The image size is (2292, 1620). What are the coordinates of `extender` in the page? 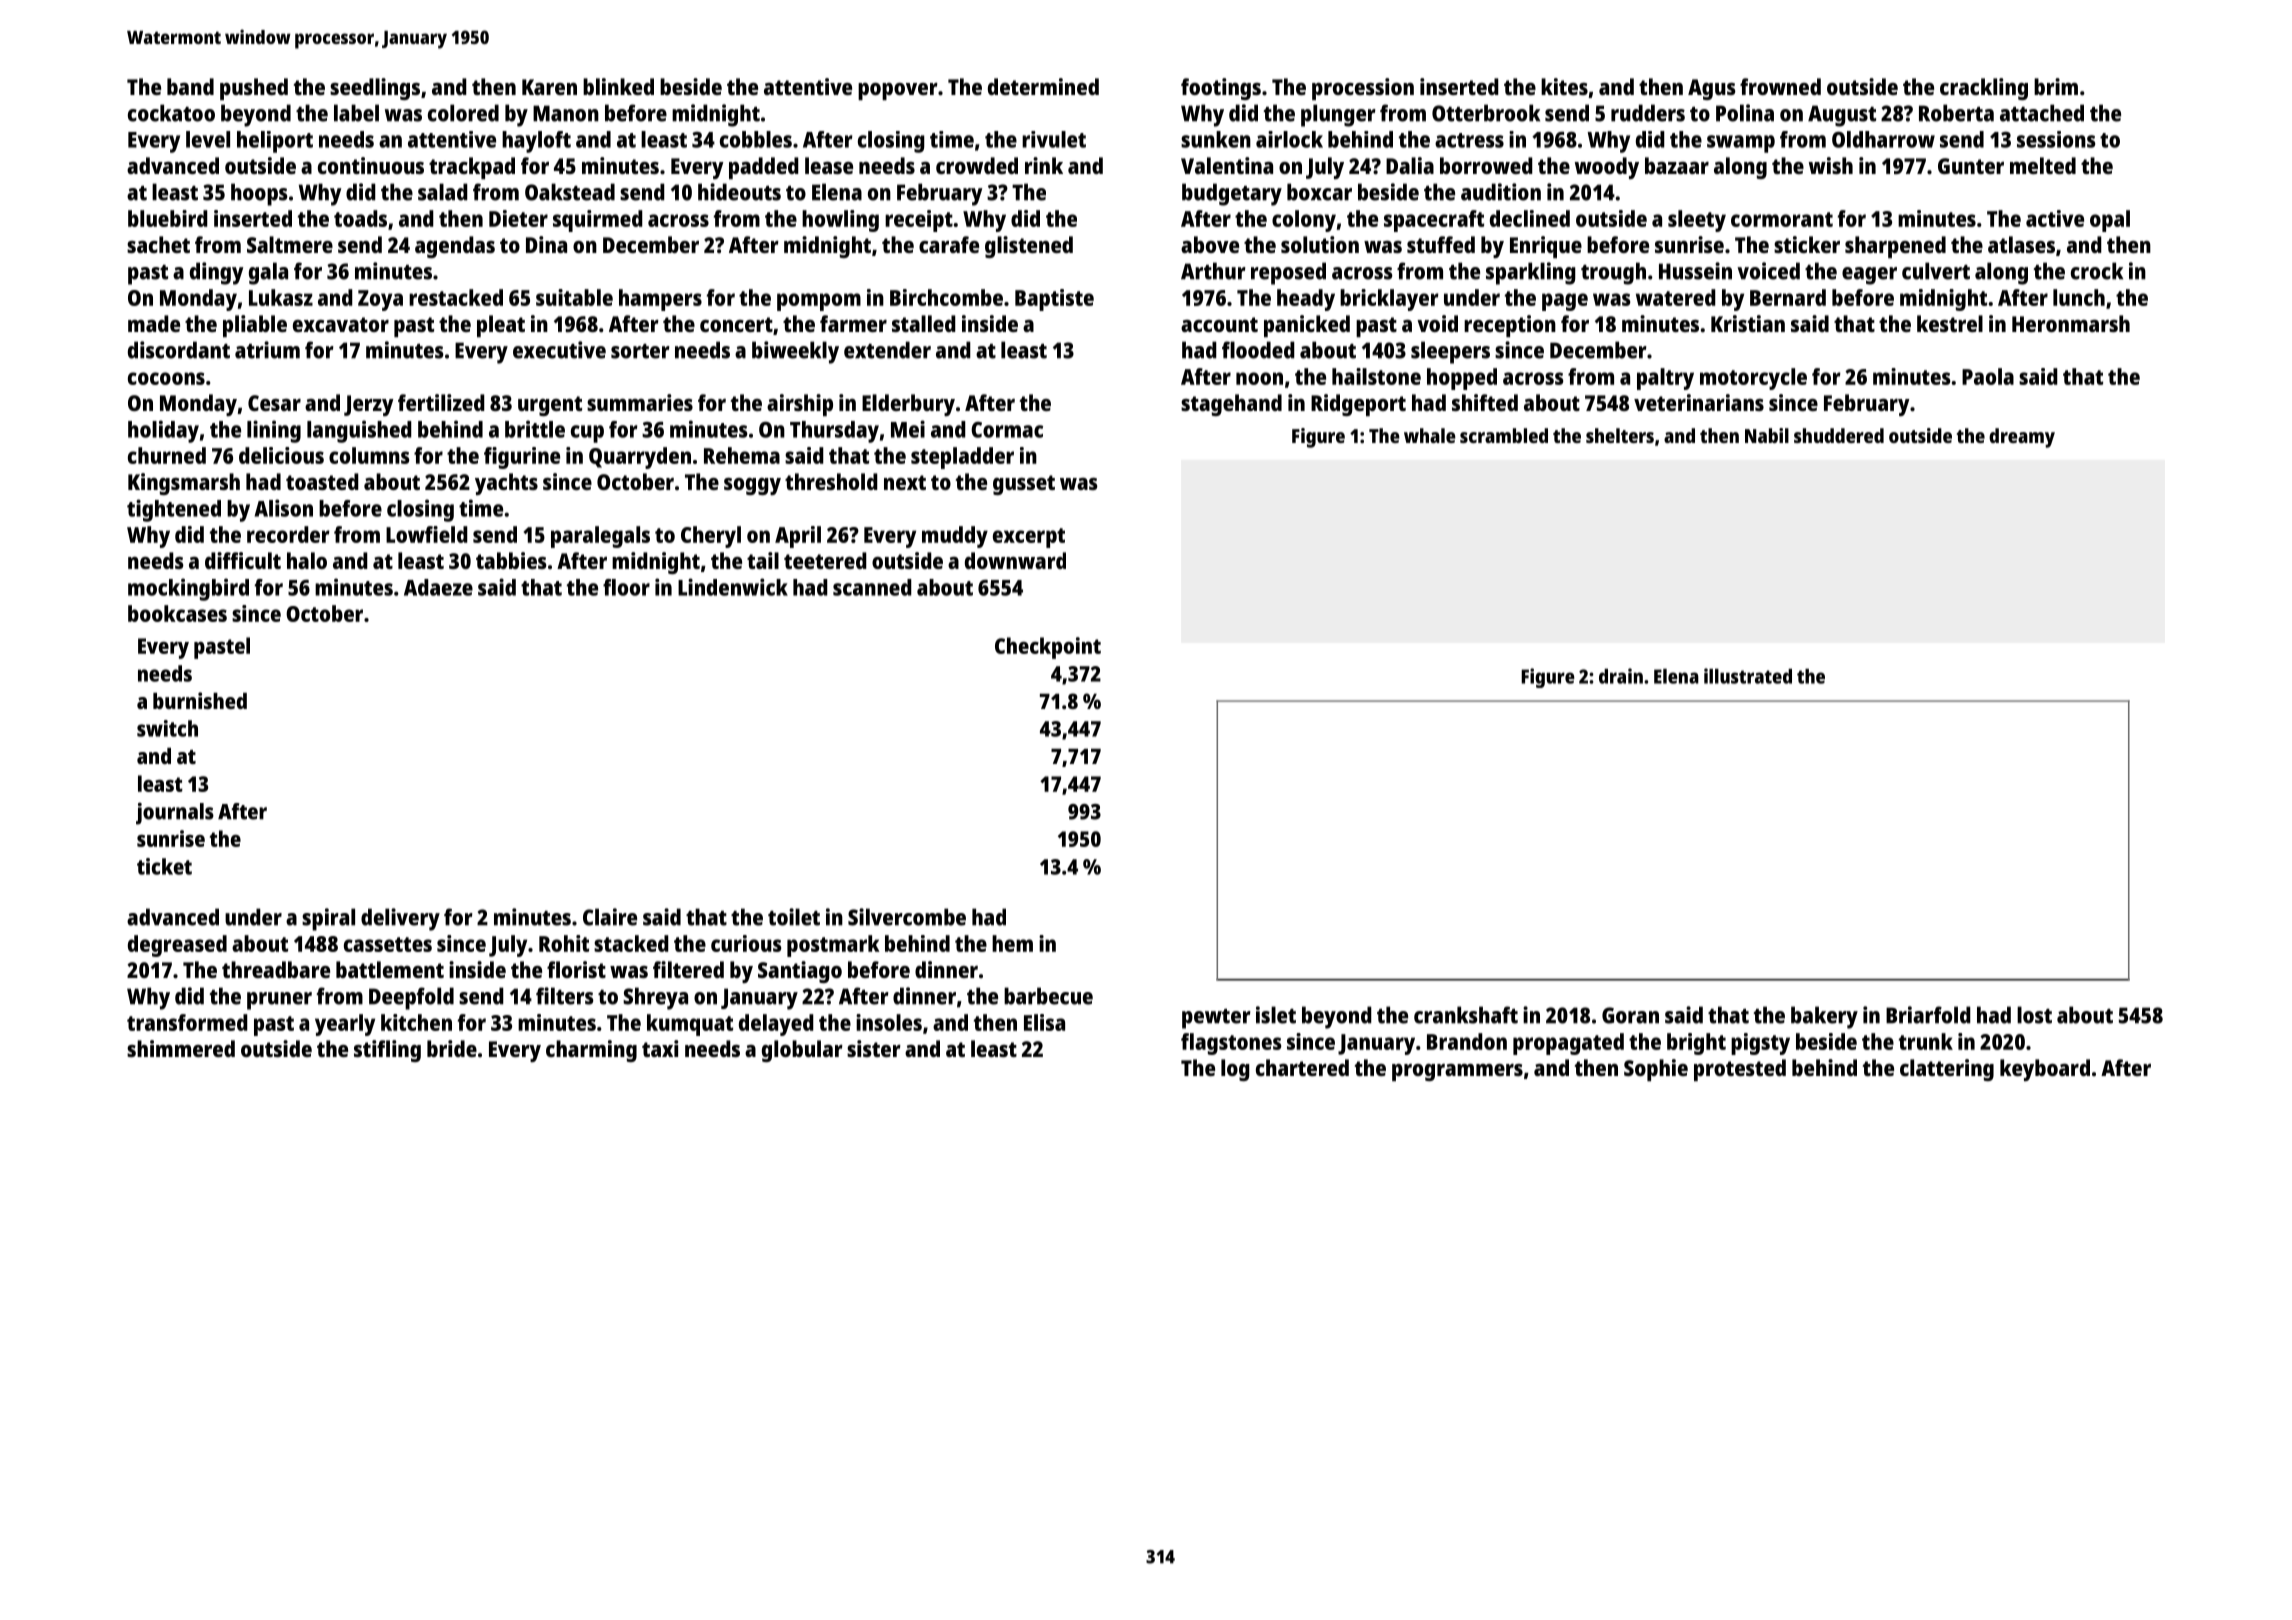 It's located at (887, 350).
